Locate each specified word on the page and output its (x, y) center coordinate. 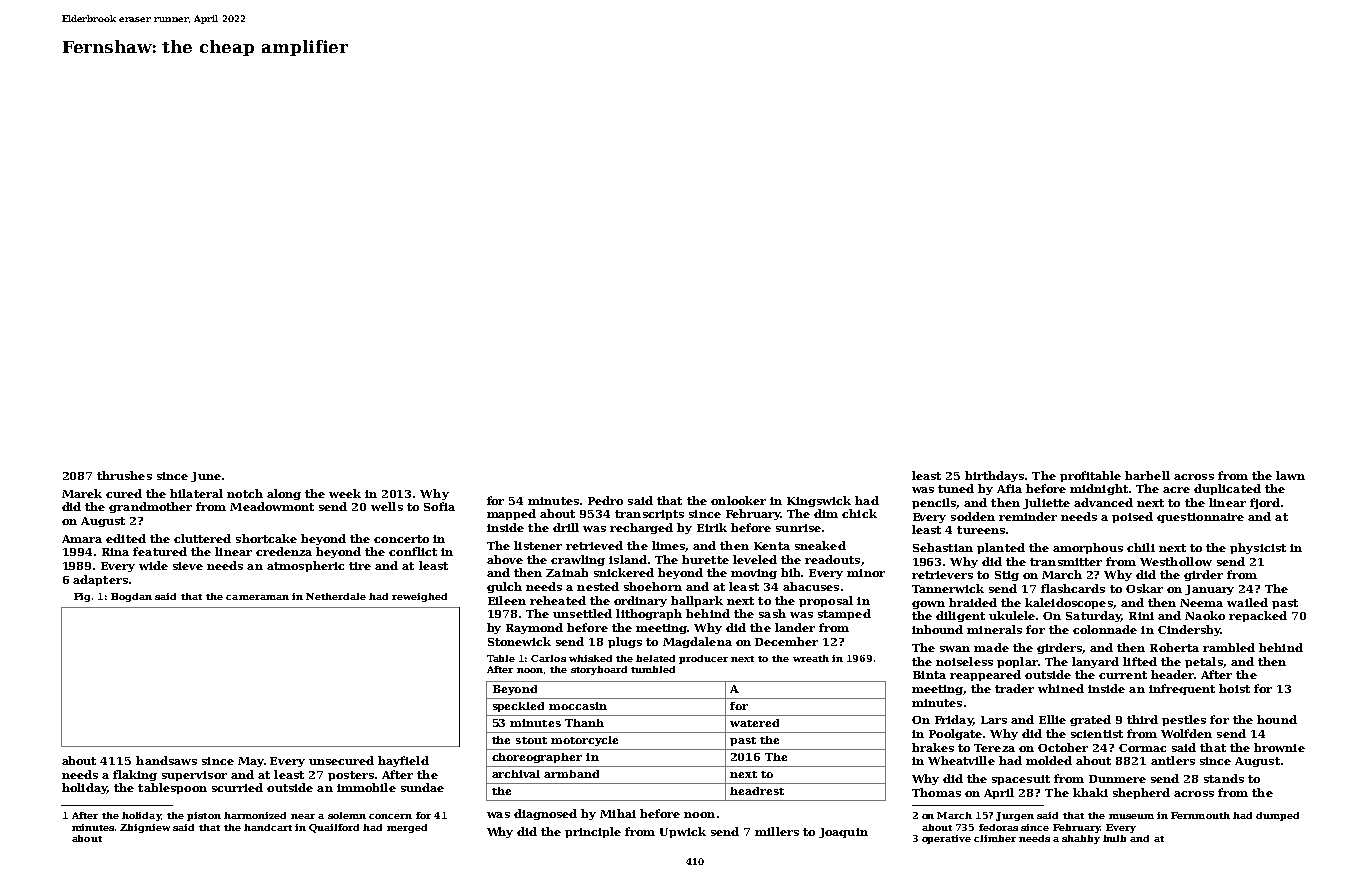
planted (1001, 548)
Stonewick (519, 641)
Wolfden (1186, 733)
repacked (1258, 616)
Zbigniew (145, 828)
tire (360, 566)
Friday (954, 720)
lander (795, 627)
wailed (1247, 602)
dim (826, 513)
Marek (82, 493)
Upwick (683, 832)
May (251, 762)
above (505, 559)
